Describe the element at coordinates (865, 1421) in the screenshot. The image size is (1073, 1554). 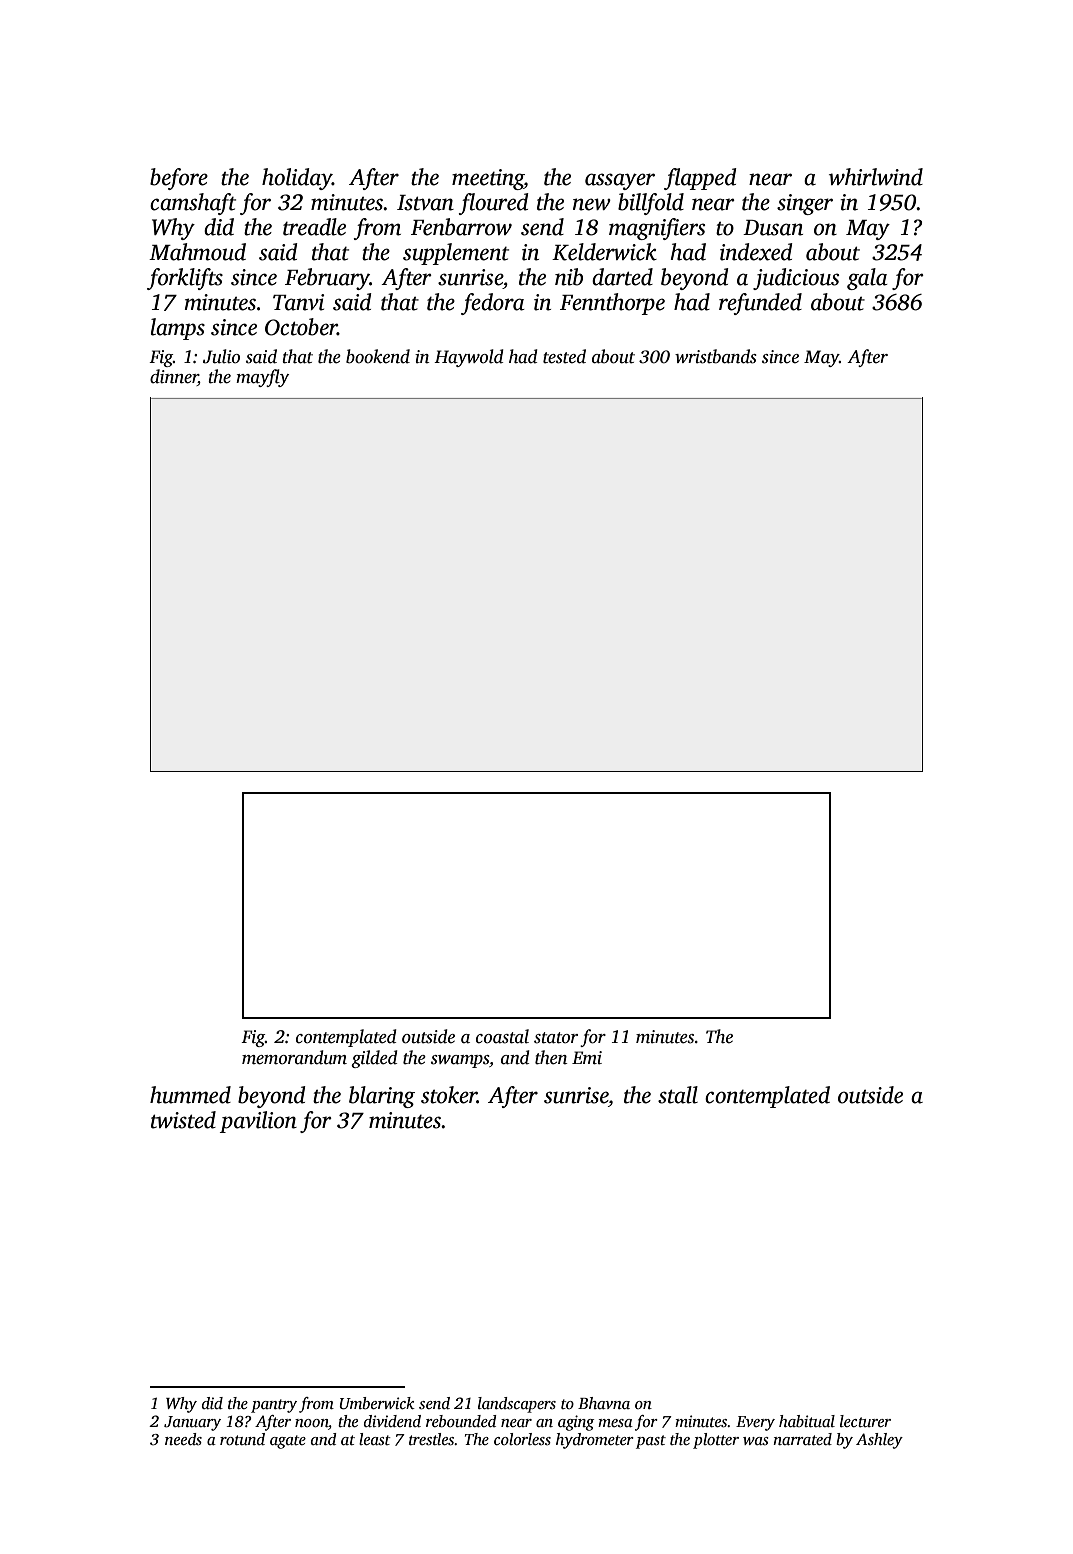
I see `lecturer` at that location.
